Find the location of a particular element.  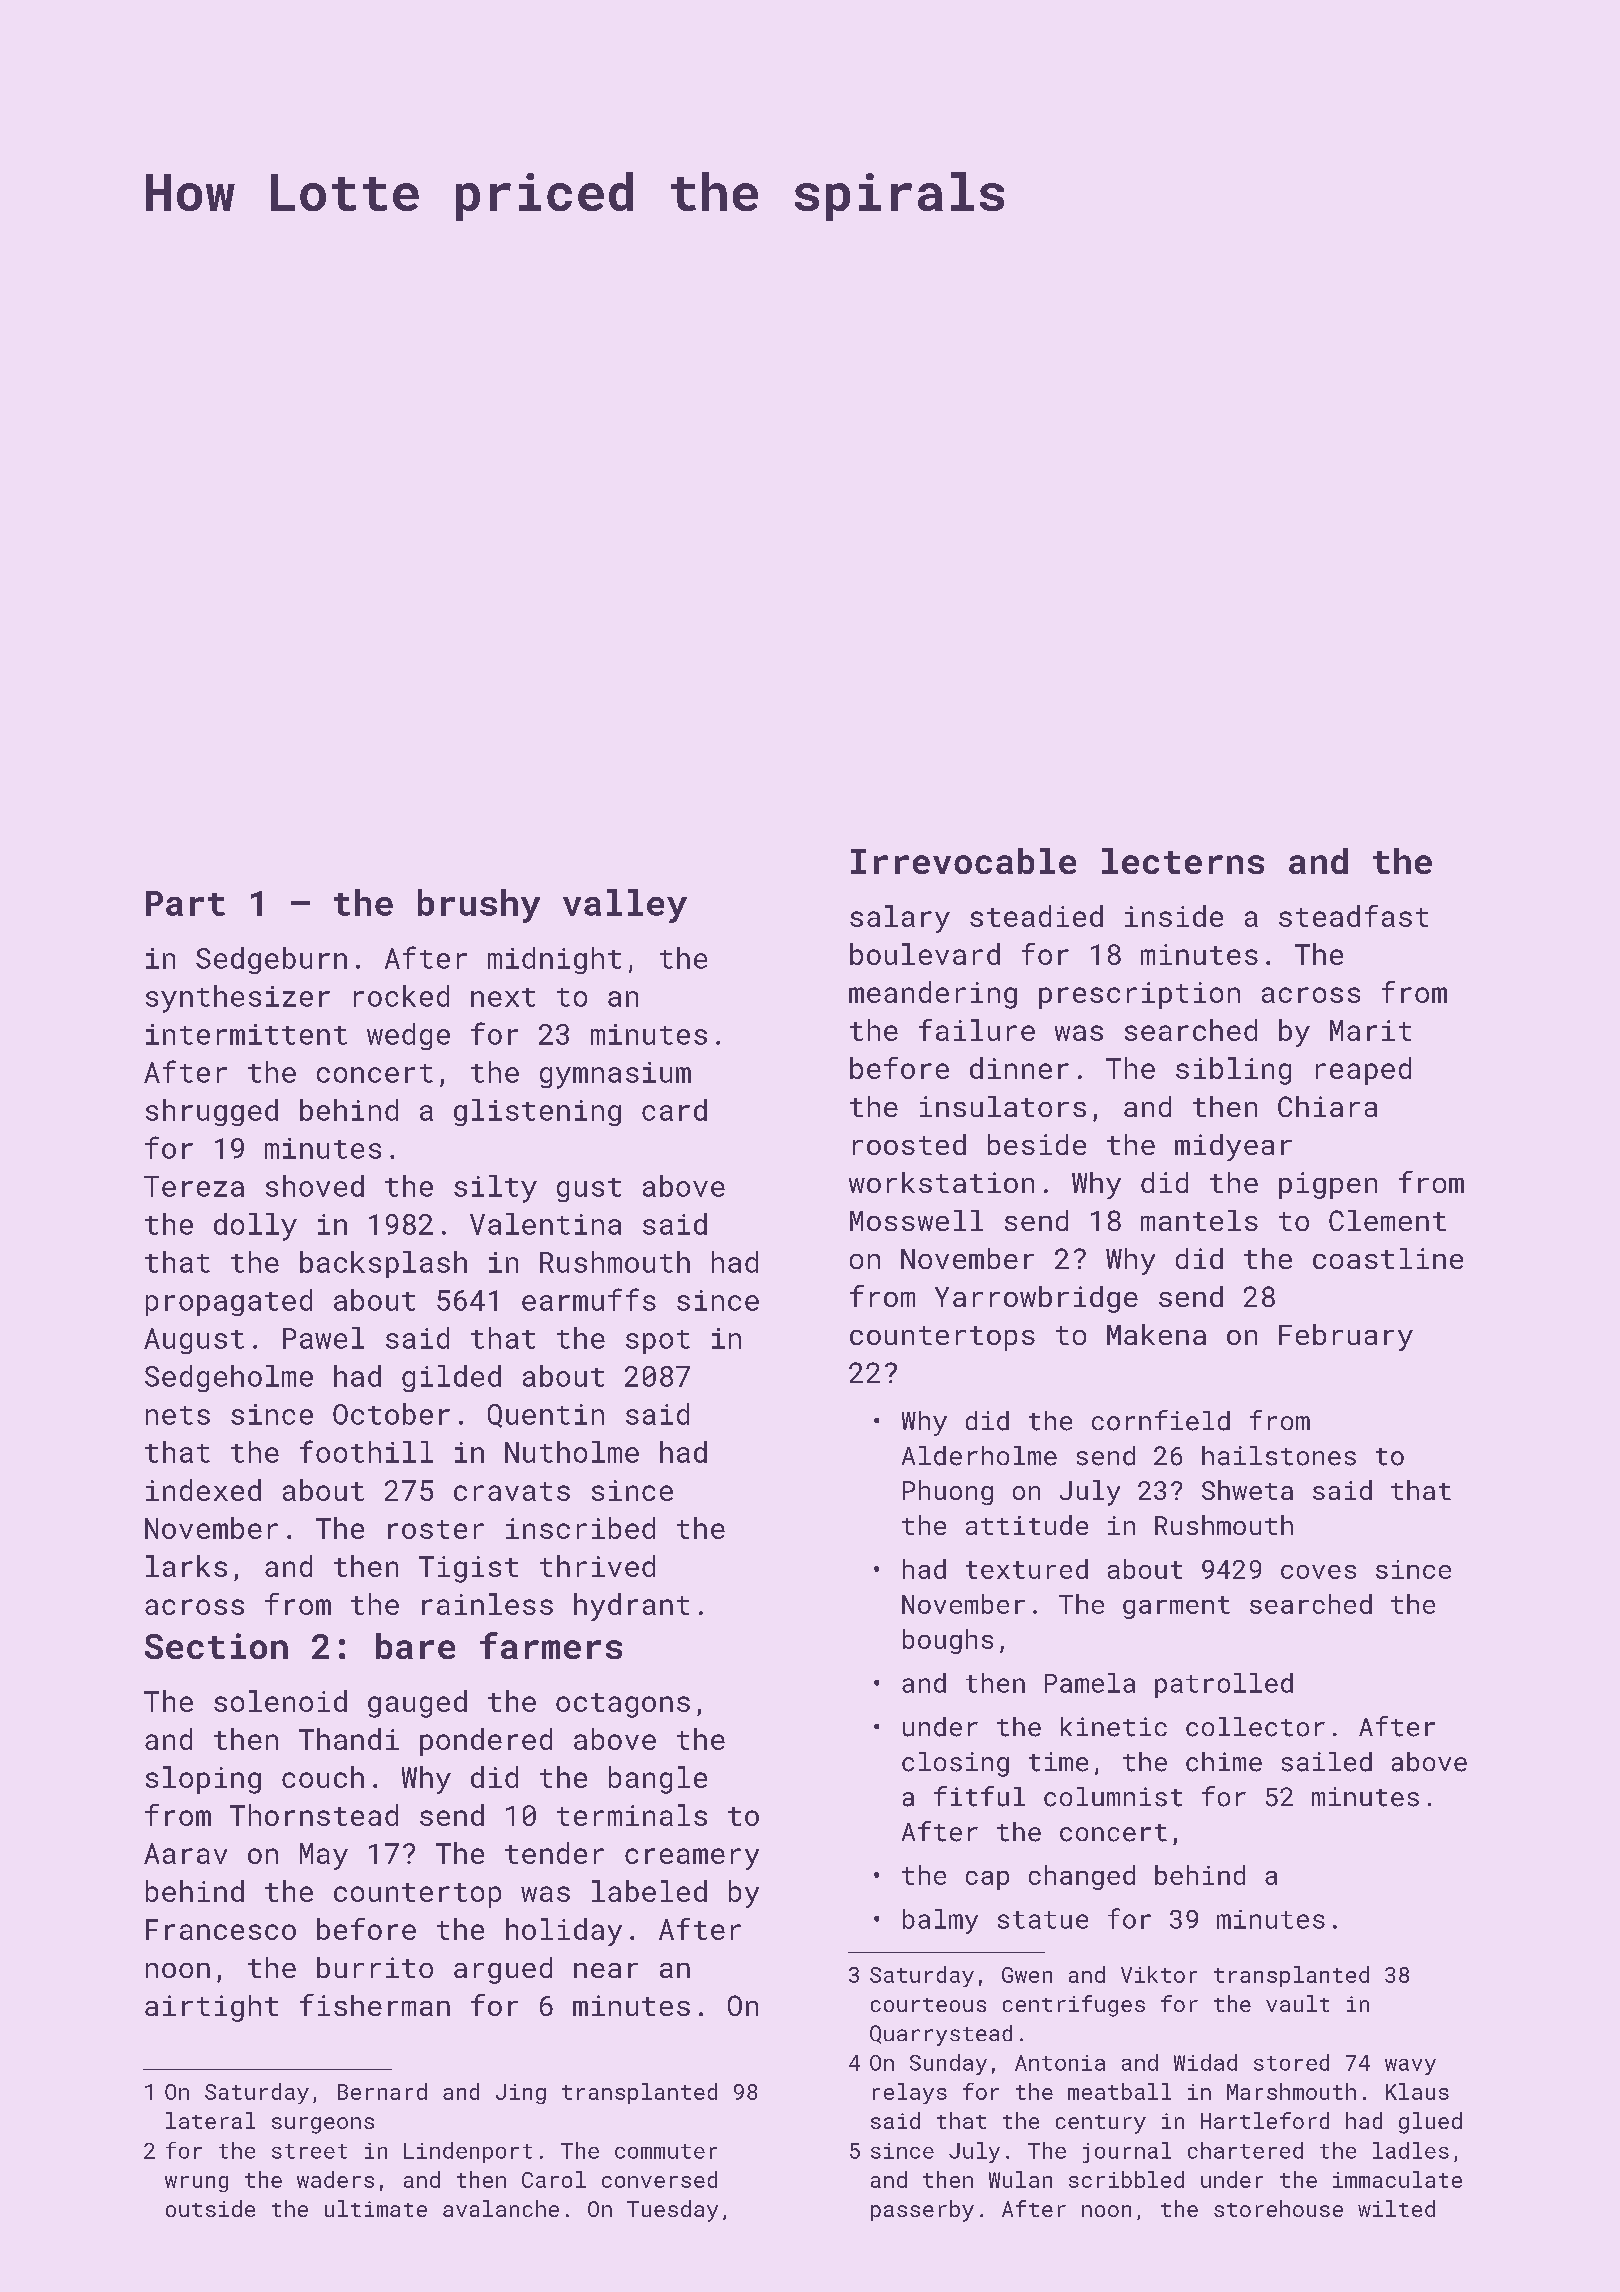

vault is located at coordinates (1297, 2003).
